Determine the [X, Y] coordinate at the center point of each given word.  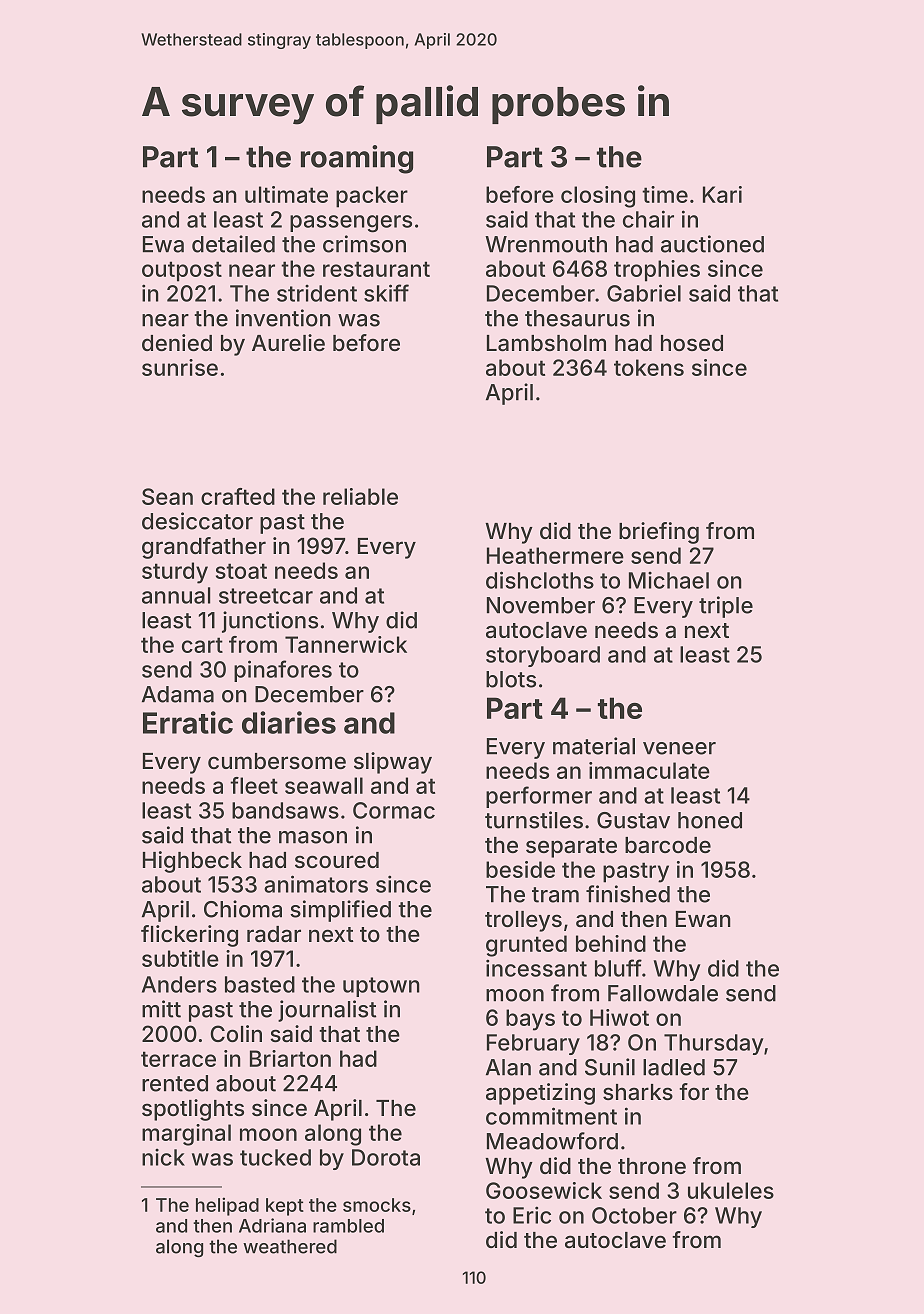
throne [652, 1166]
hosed [692, 343]
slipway [393, 763]
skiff [386, 293]
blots [511, 679]
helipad [227, 1206]
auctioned [712, 244]
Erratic [188, 722]
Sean [167, 496]
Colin [236, 1033]
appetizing [540, 1094]
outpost [182, 271]
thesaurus [577, 318]
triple [726, 607]
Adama [178, 694]
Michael [669, 580]
